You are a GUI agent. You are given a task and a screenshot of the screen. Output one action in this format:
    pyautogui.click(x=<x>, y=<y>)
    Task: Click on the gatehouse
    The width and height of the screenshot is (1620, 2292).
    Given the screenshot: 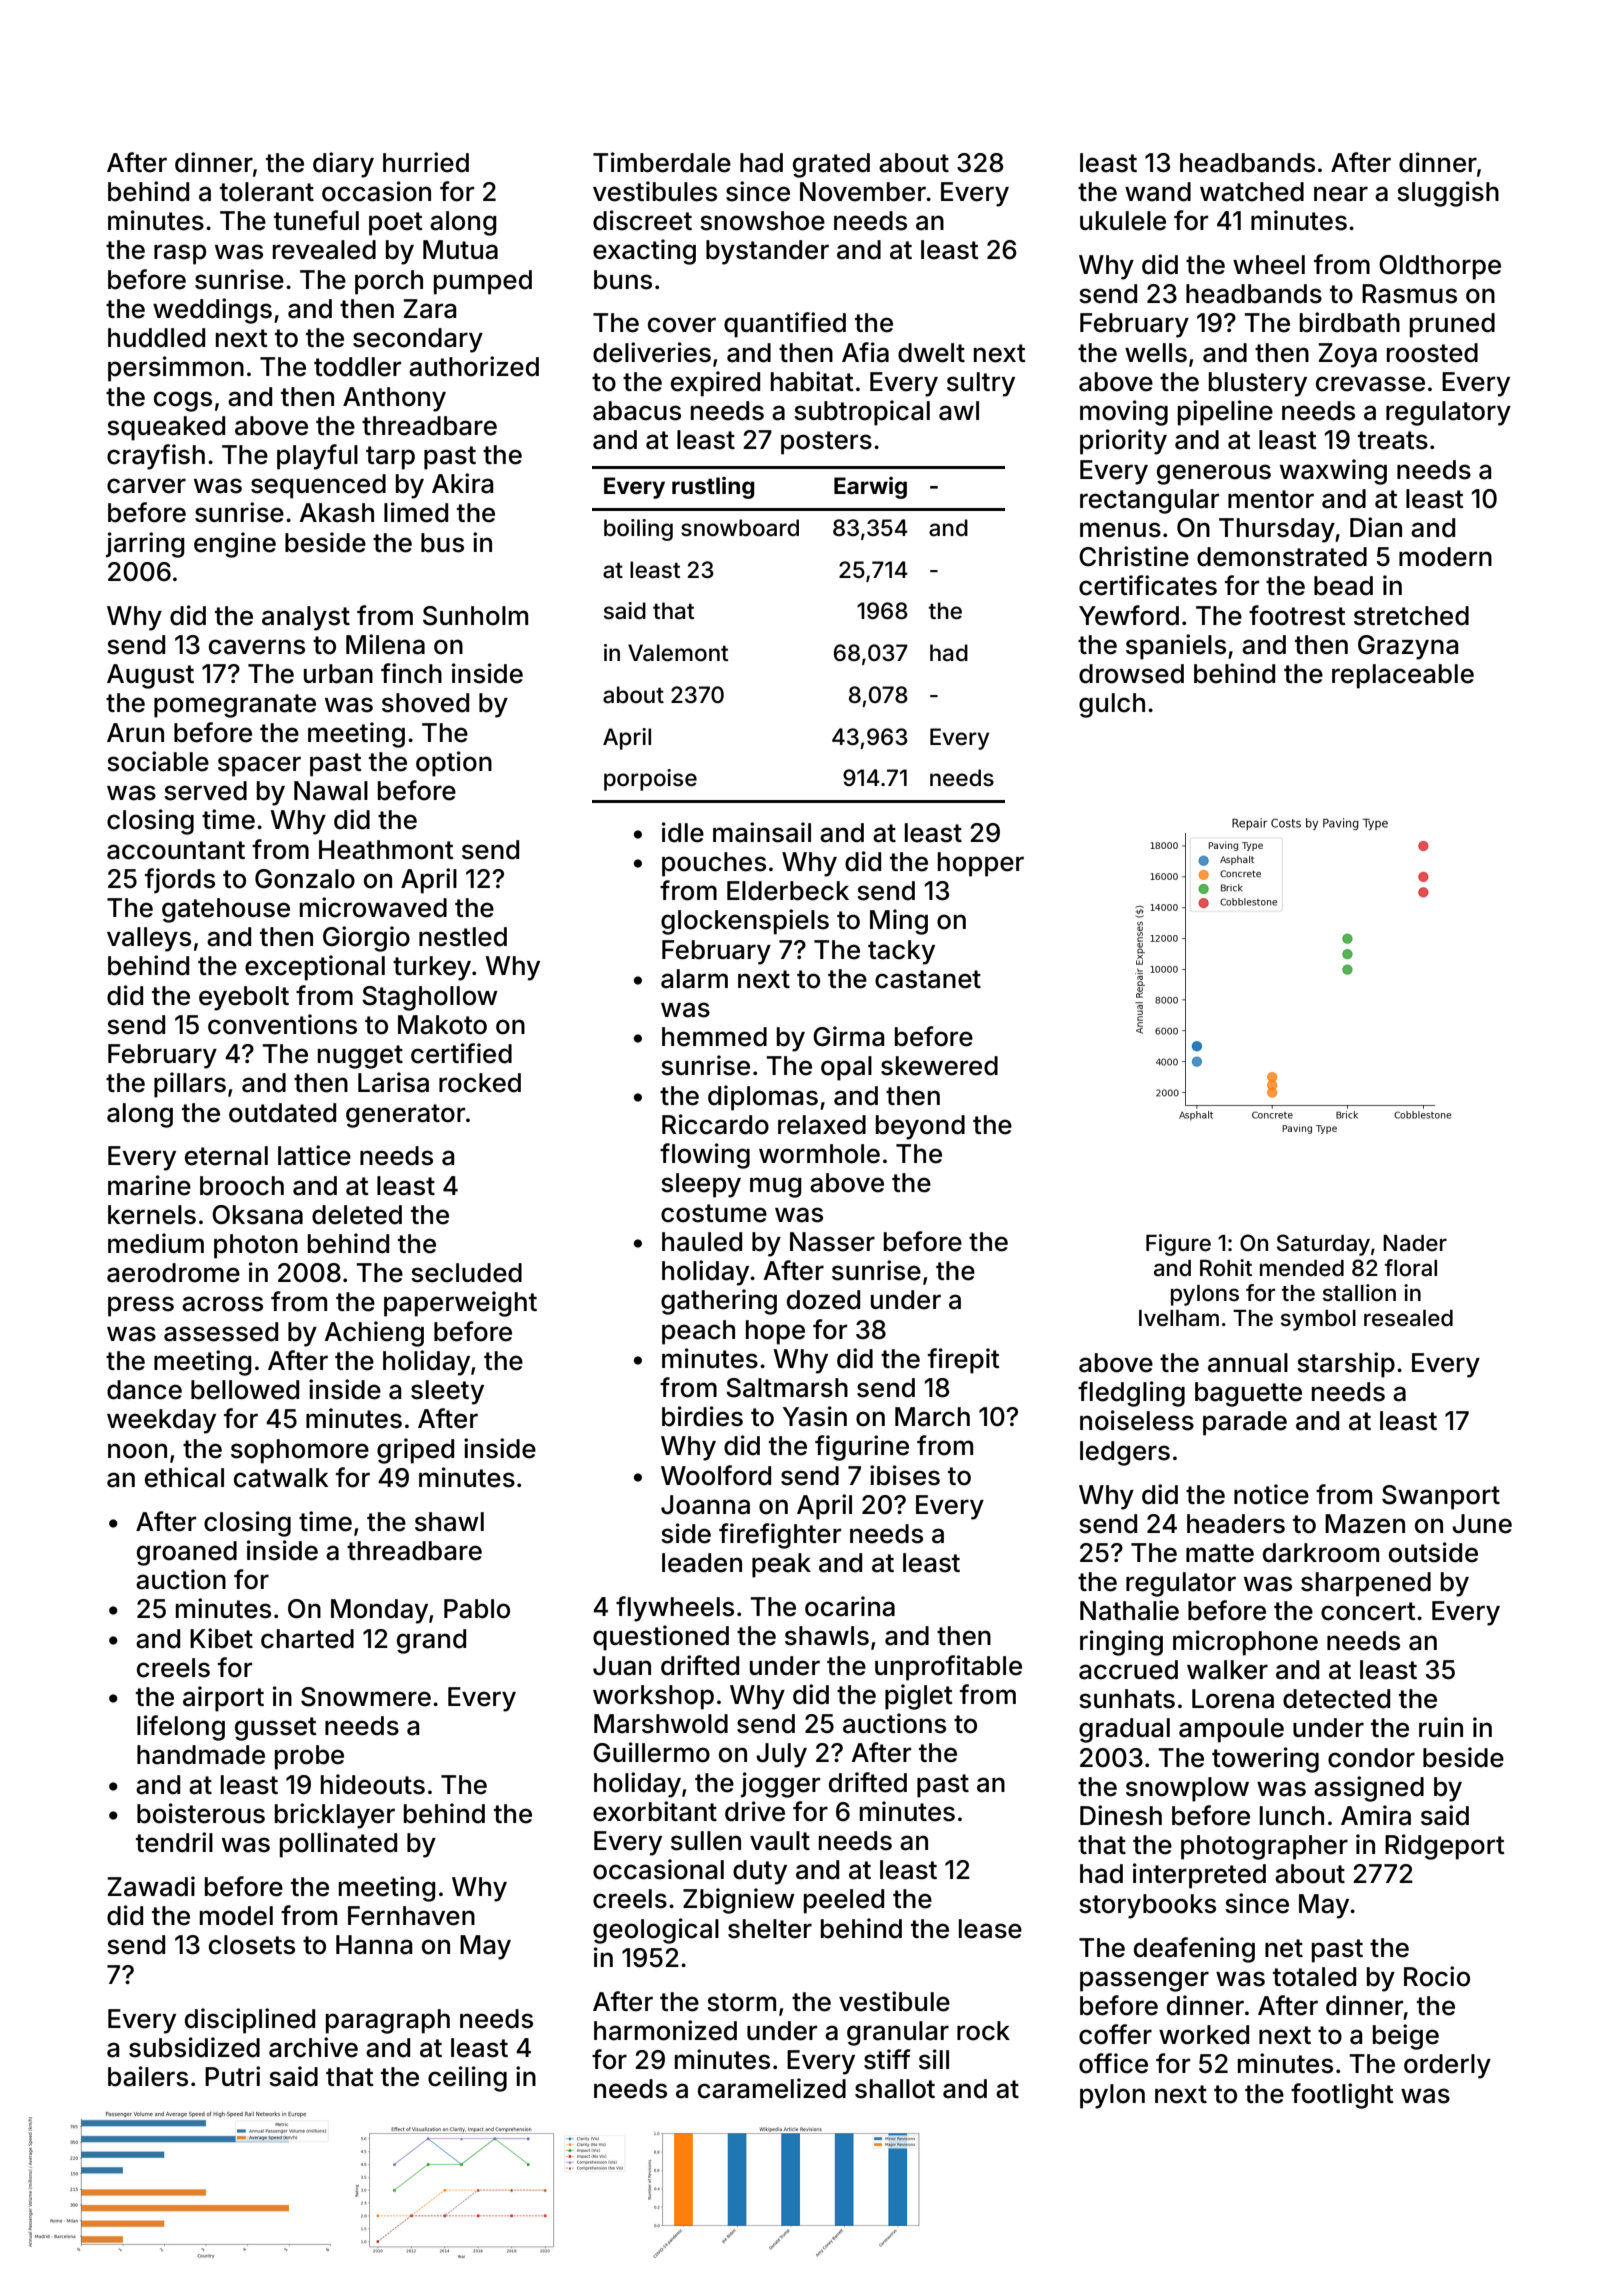 What is the action you would take?
    pyautogui.click(x=226, y=910)
